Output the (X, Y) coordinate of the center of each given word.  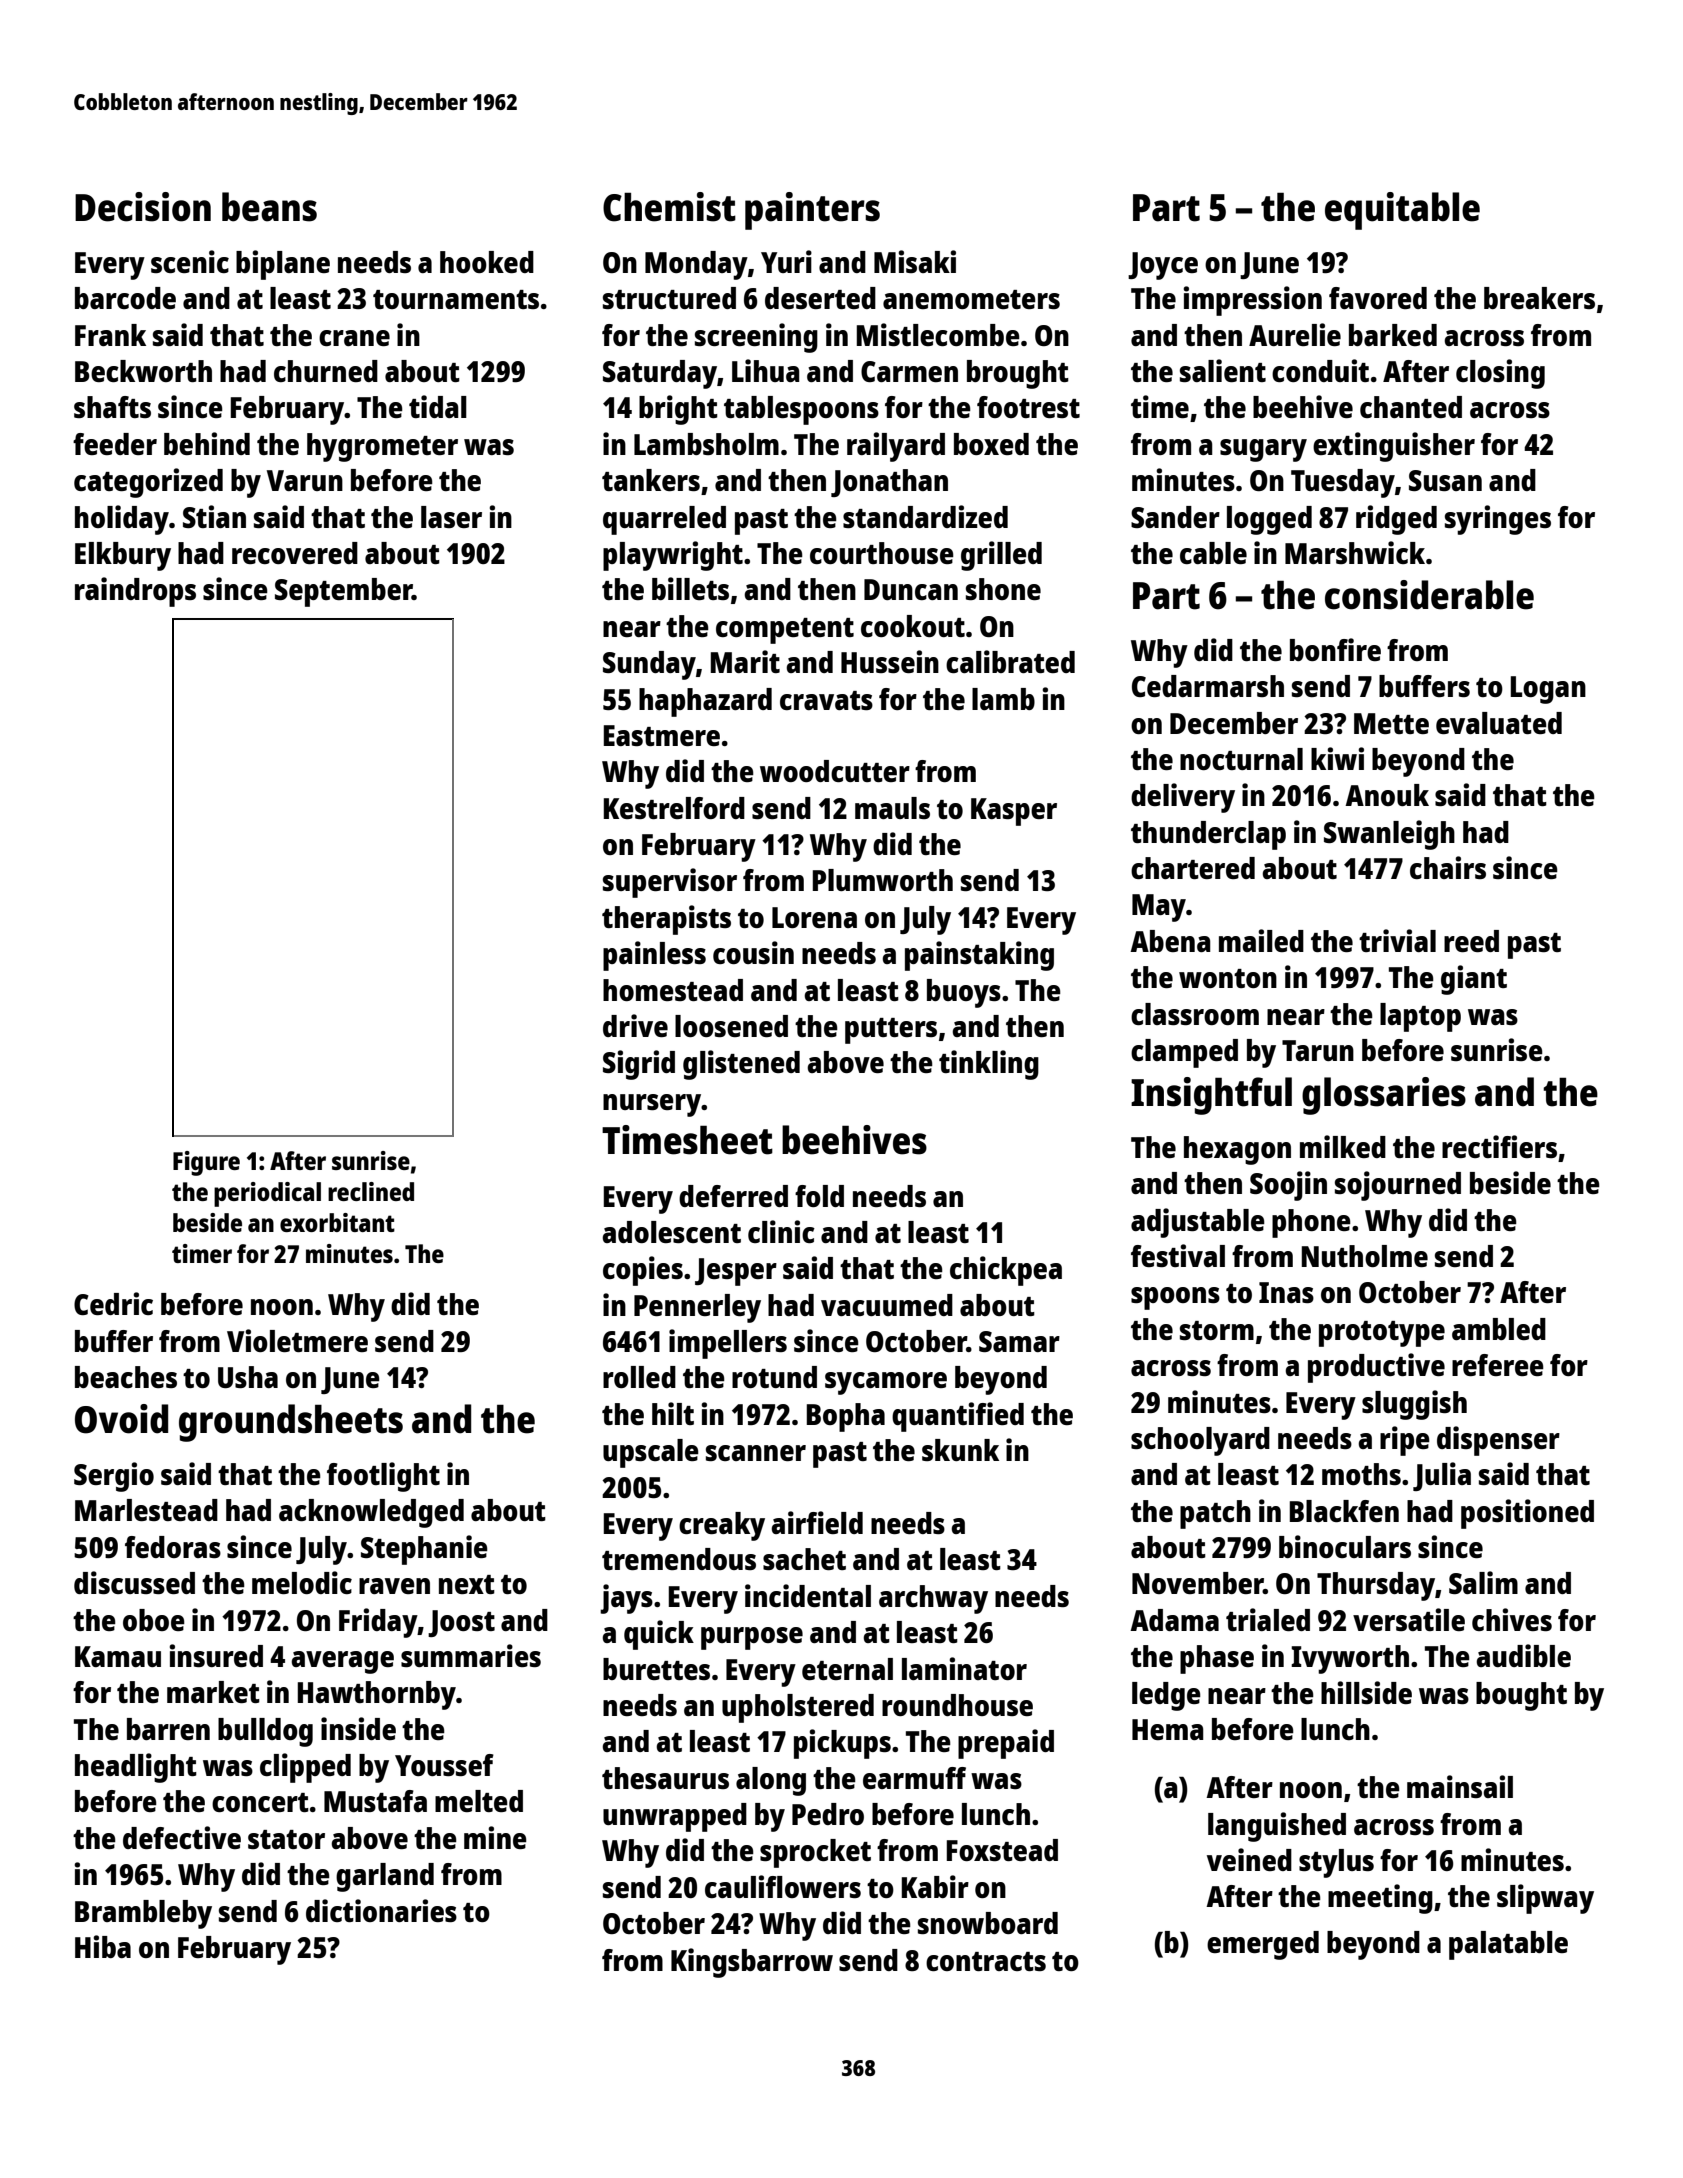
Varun (305, 480)
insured (216, 1655)
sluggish (1414, 1405)
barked (1393, 335)
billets (690, 588)
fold (819, 1196)
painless (654, 956)
